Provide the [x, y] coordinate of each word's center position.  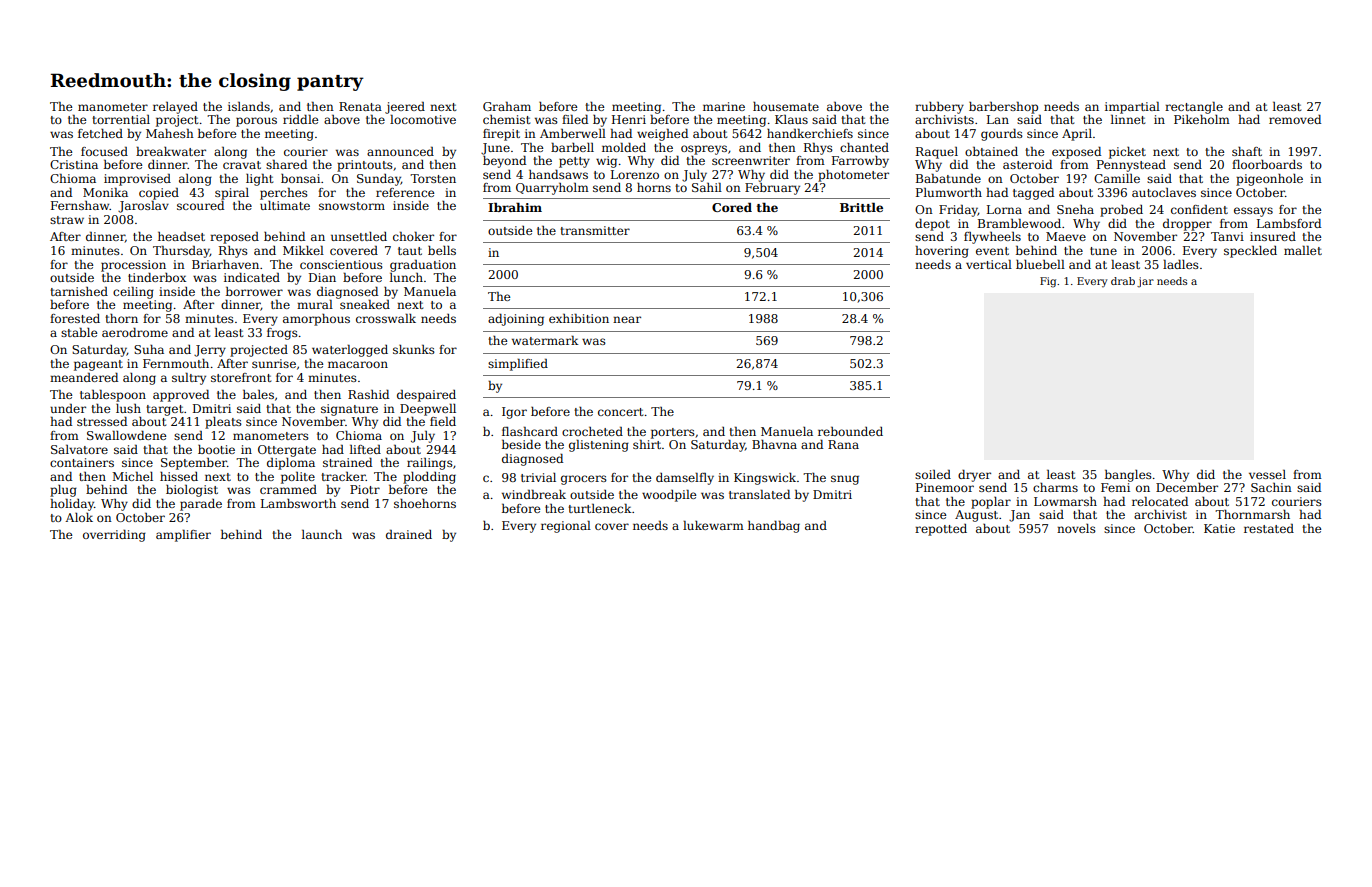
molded [624, 147]
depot [932, 225]
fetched [100, 133]
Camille [1117, 178]
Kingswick [765, 479]
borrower [254, 291]
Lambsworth [298, 503]
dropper [1187, 225]
